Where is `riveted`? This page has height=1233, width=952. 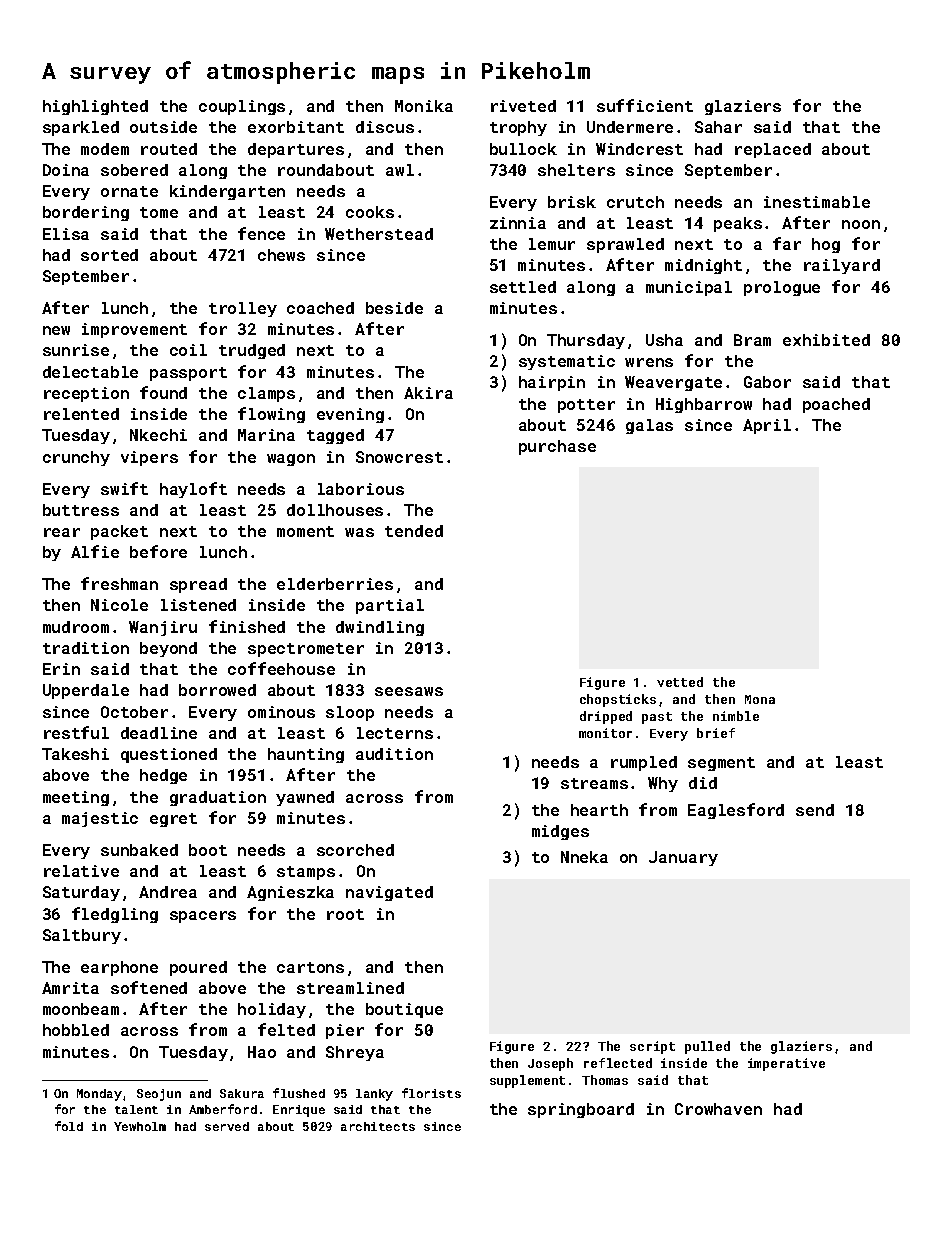
riveted is located at coordinates (523, 106).
